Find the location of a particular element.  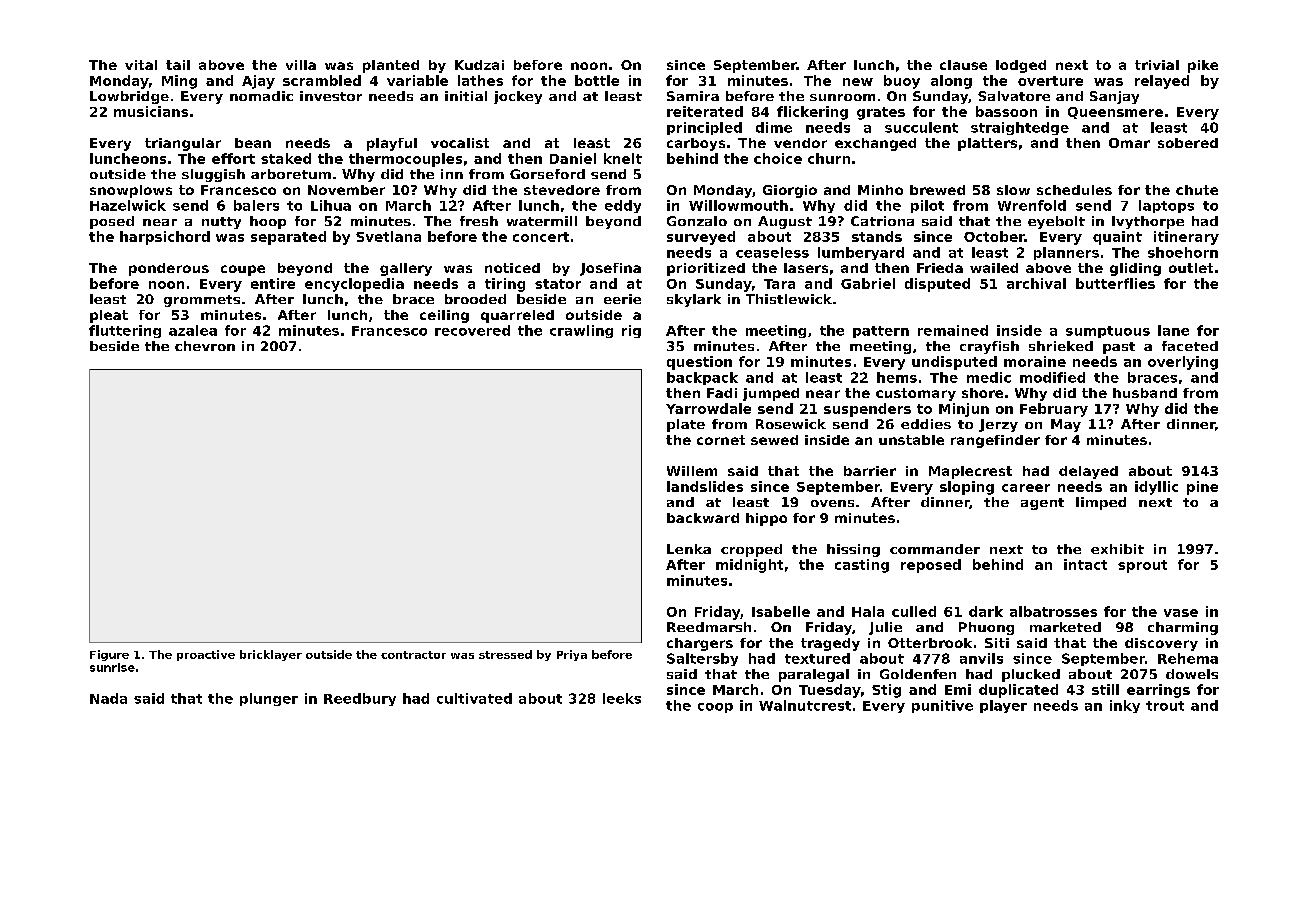

recovered is located at coordinates (472, 330).
